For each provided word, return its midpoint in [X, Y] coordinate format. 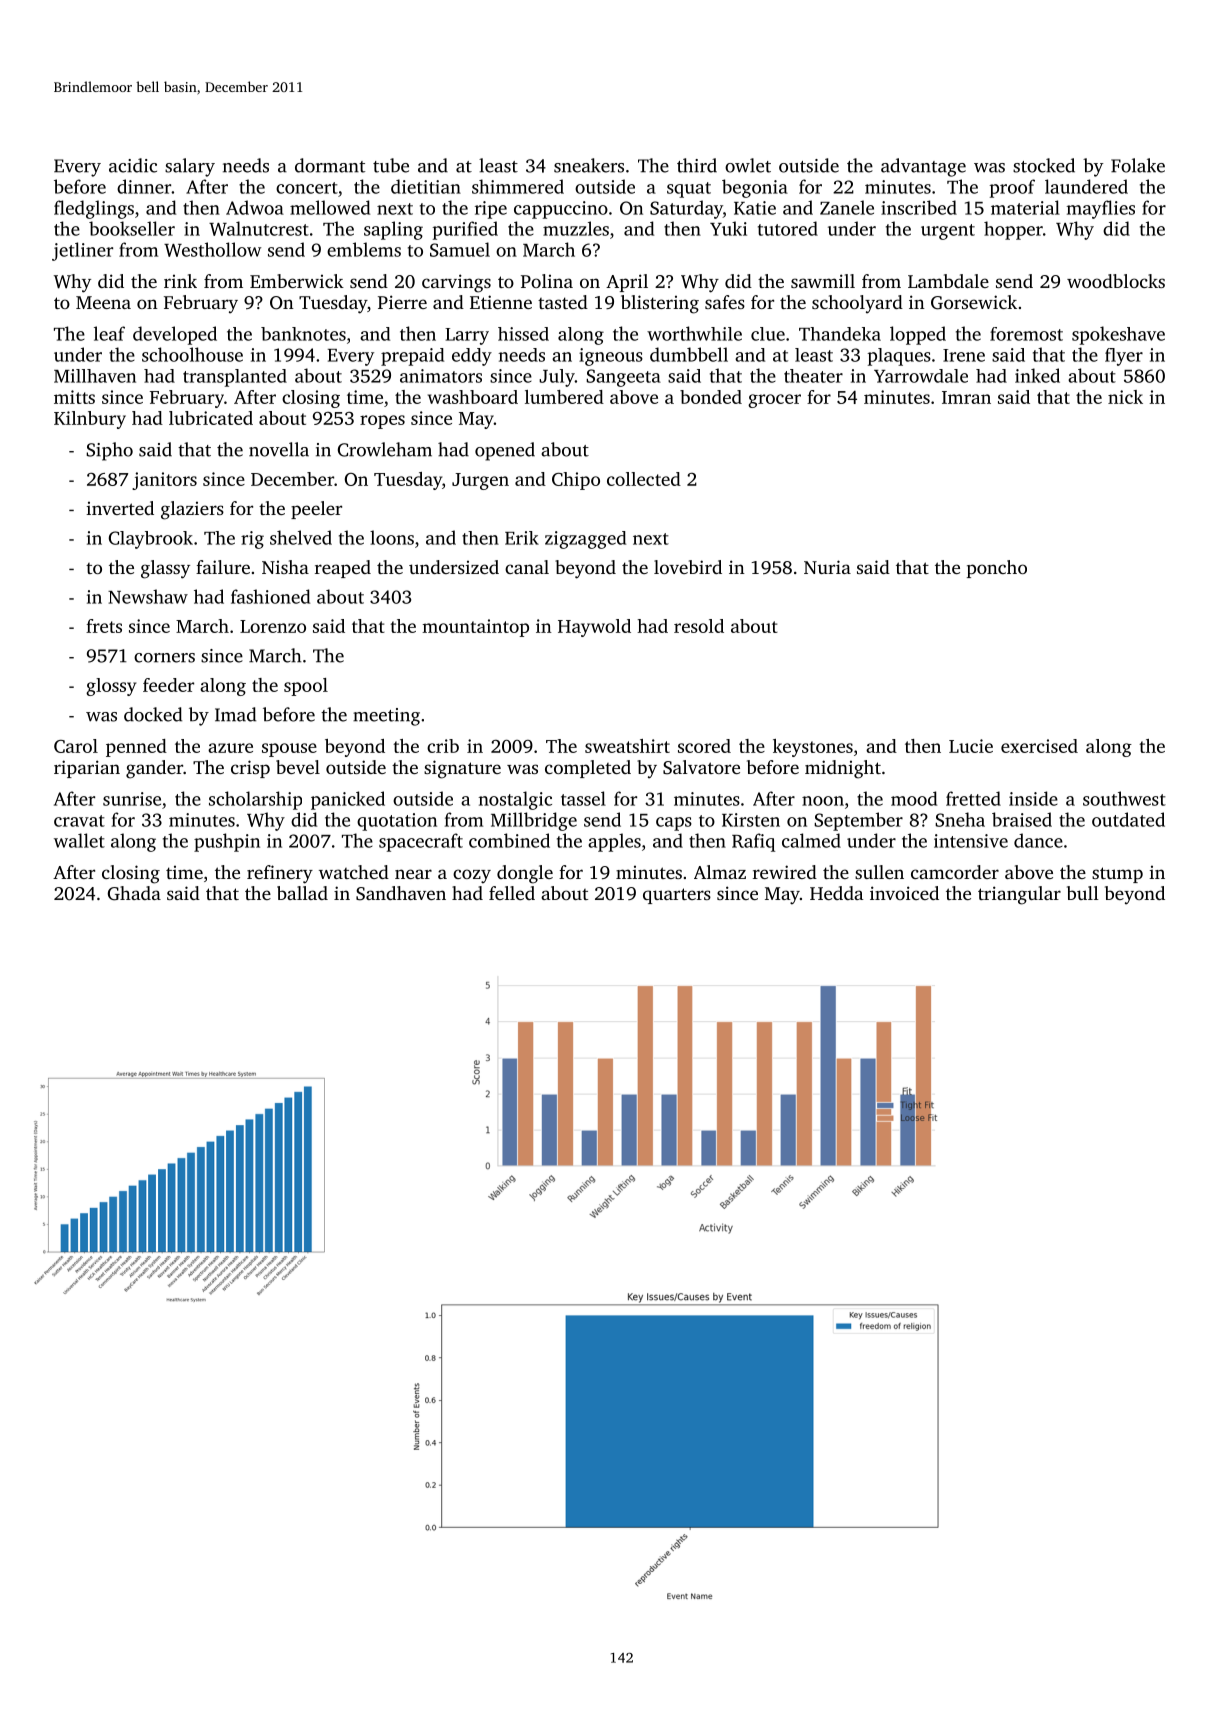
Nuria [827, 567]
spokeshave [1118, 335]
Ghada [134, 893]
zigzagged [585, 540]
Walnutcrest [259, 228]
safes [725, 302]
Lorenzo [273, 626]
